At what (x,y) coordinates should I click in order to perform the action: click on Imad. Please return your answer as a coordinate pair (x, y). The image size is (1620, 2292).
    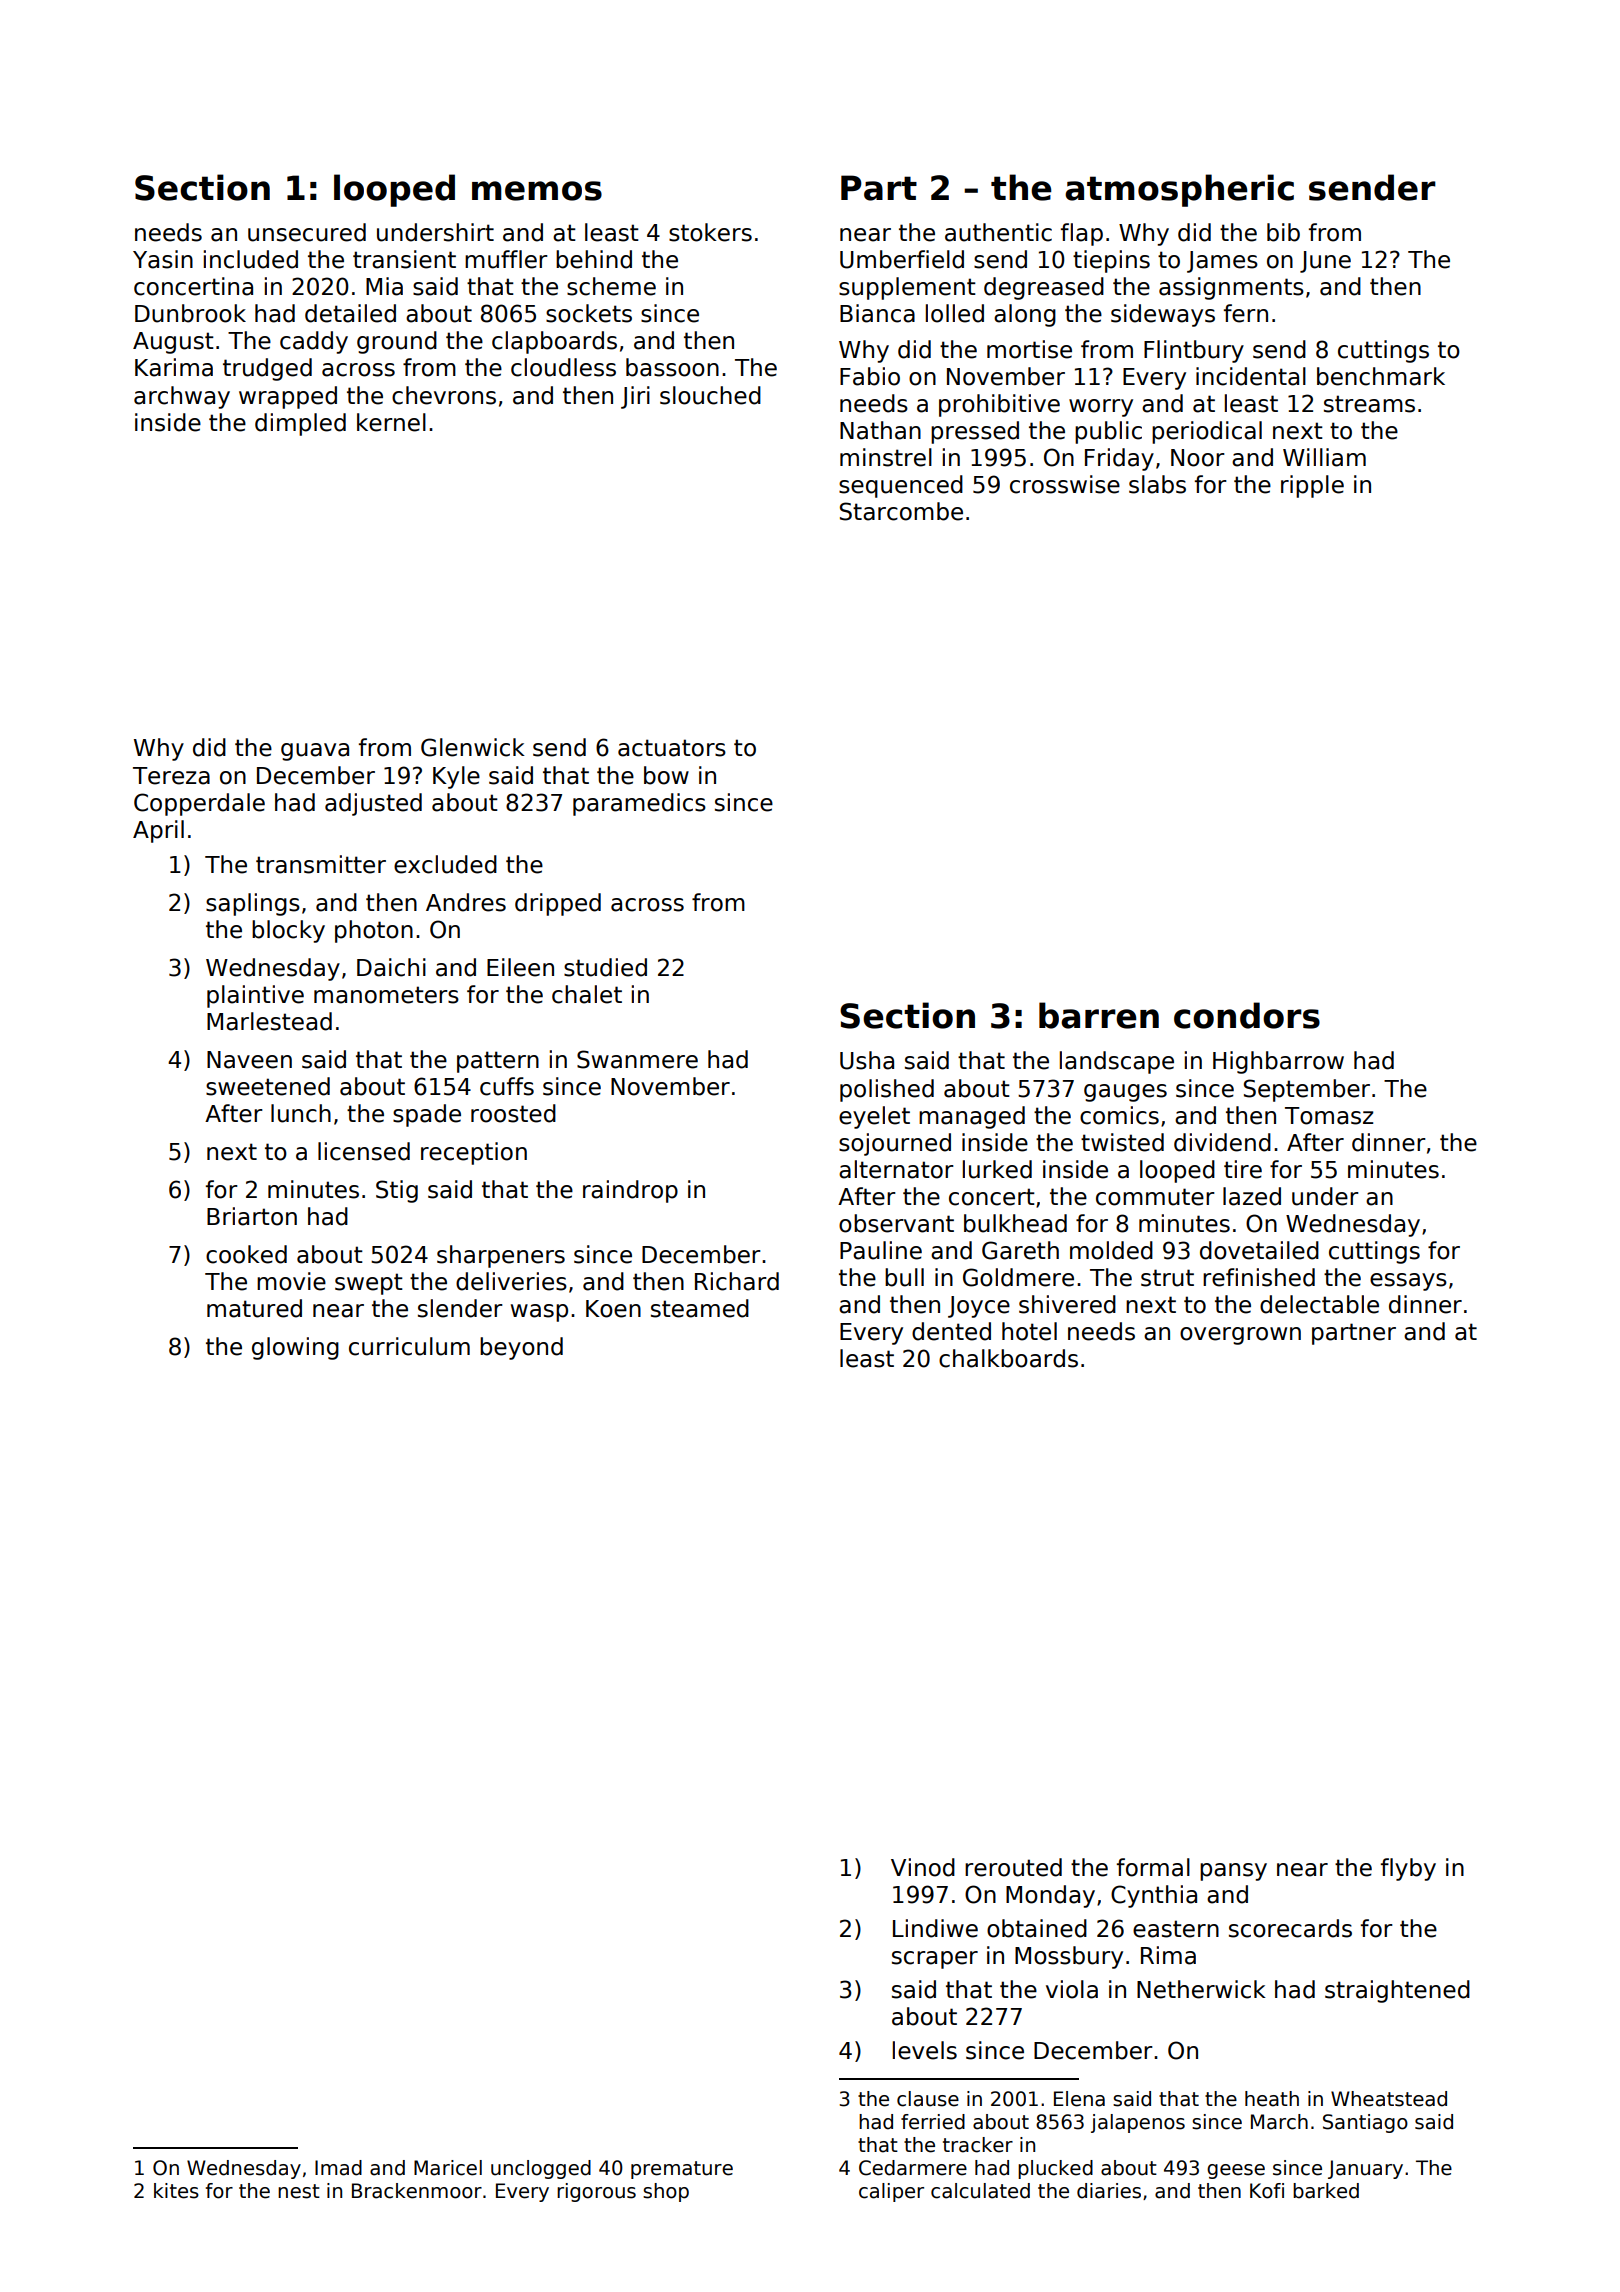
    Looking at the image, I should click on (338, 2168).
